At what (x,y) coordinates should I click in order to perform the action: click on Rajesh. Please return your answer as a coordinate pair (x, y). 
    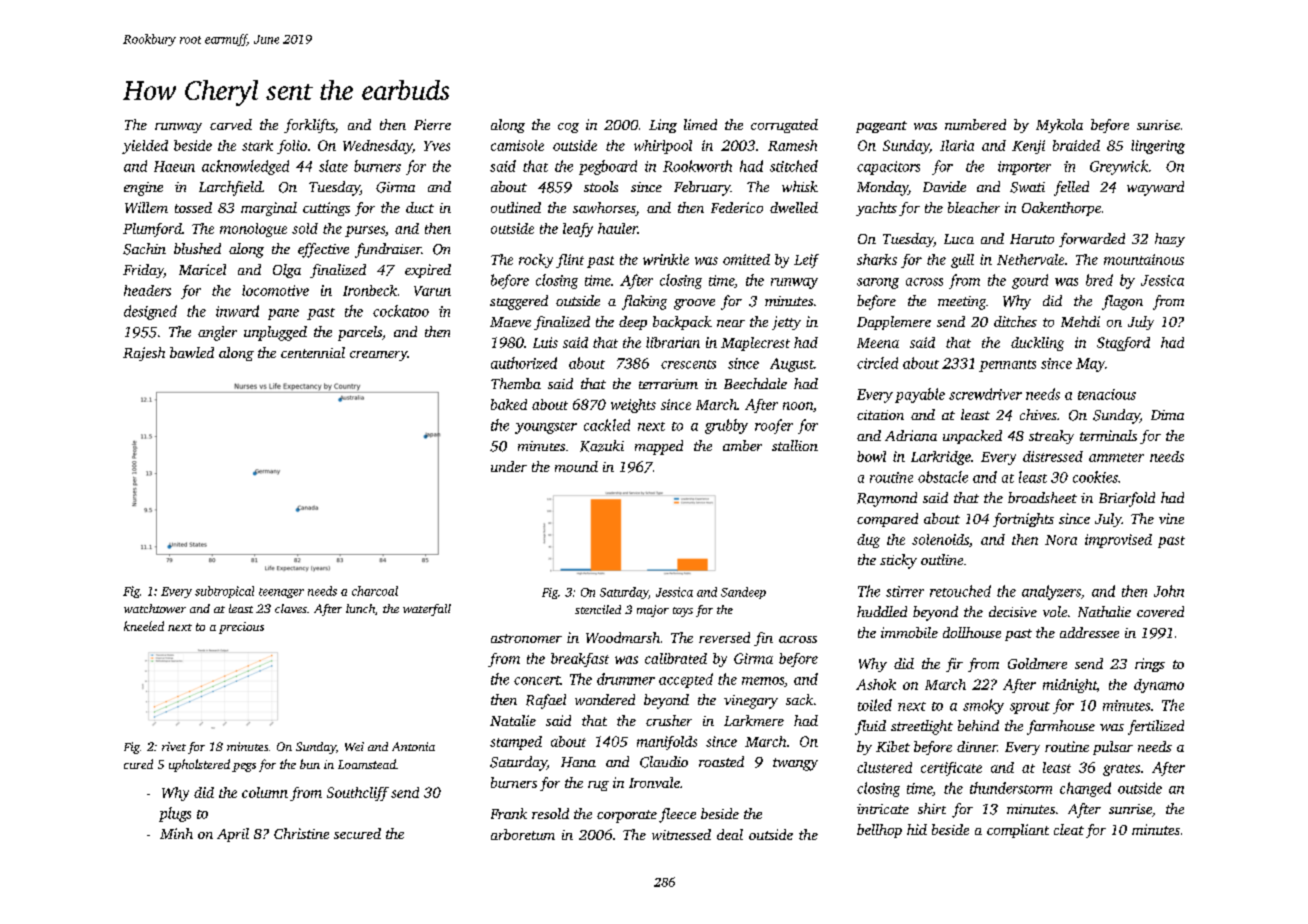
    Looking at the image, I should click on (144, 354).
